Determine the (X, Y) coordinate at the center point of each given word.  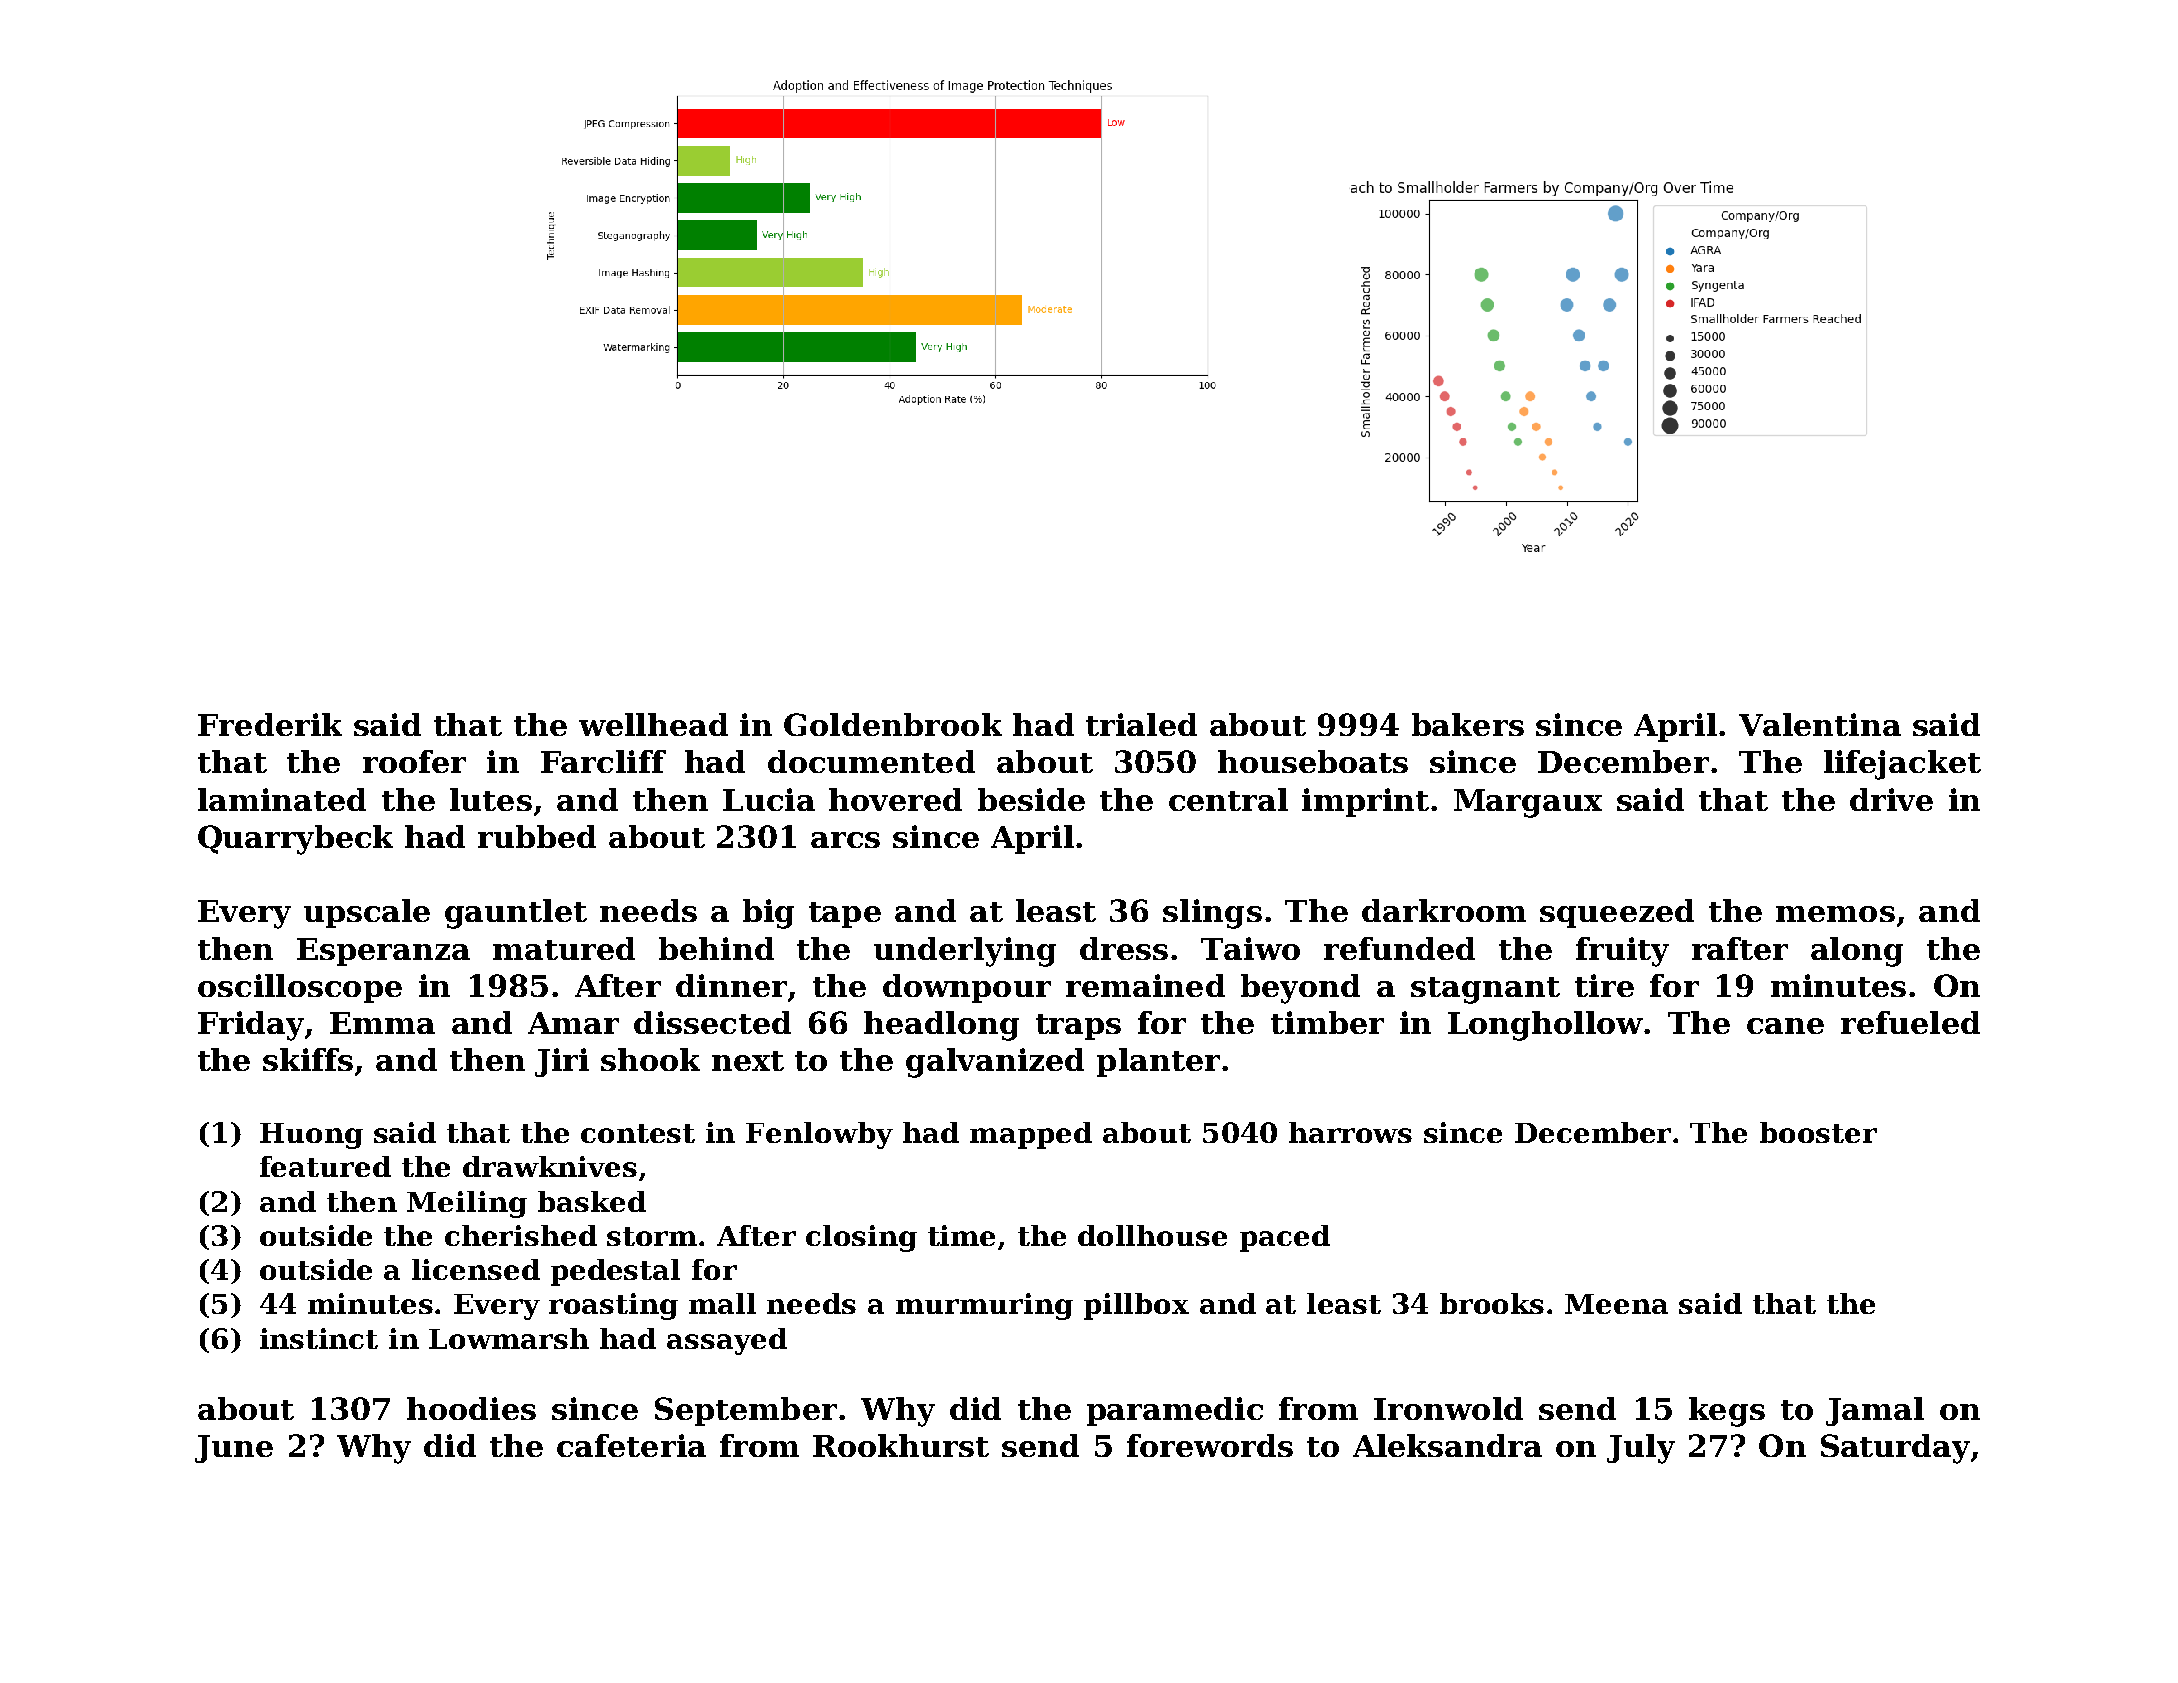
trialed (1141, 724)
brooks (1492, 1303)
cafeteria (631, 1445)
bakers (1468, 724)
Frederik (270, 724)
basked (592, 1201)
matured (564, 948)
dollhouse (1152, 1235)
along (1857, 952)
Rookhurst (901, 1445)
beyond (1300, 989)
